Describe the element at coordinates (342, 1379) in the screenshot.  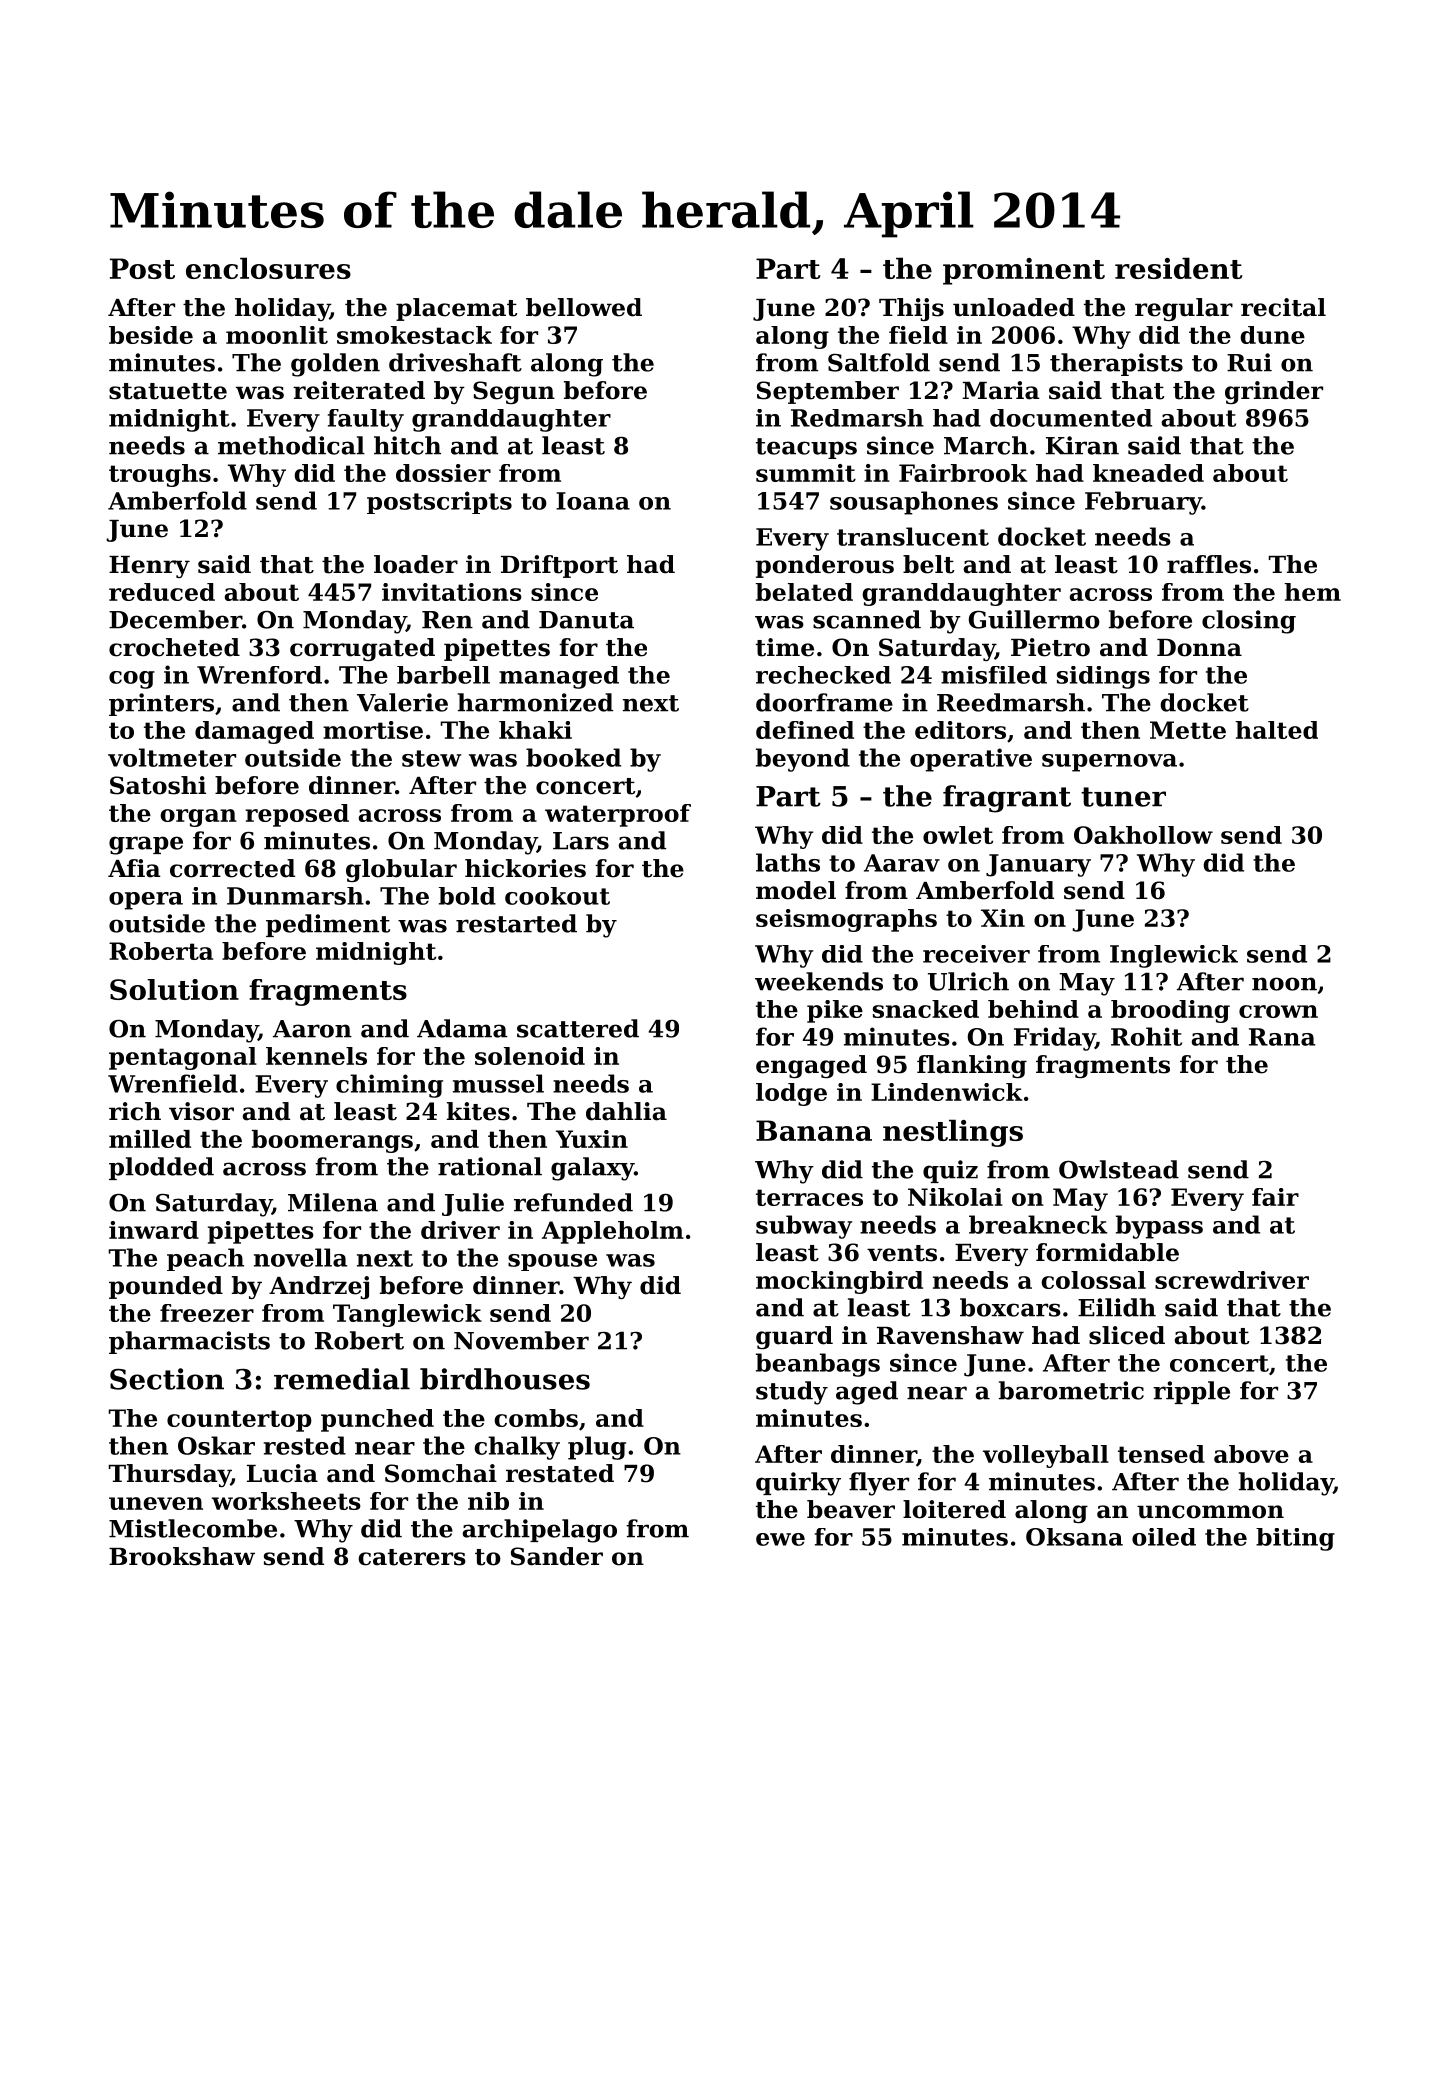
I see `remedial` at that location.
